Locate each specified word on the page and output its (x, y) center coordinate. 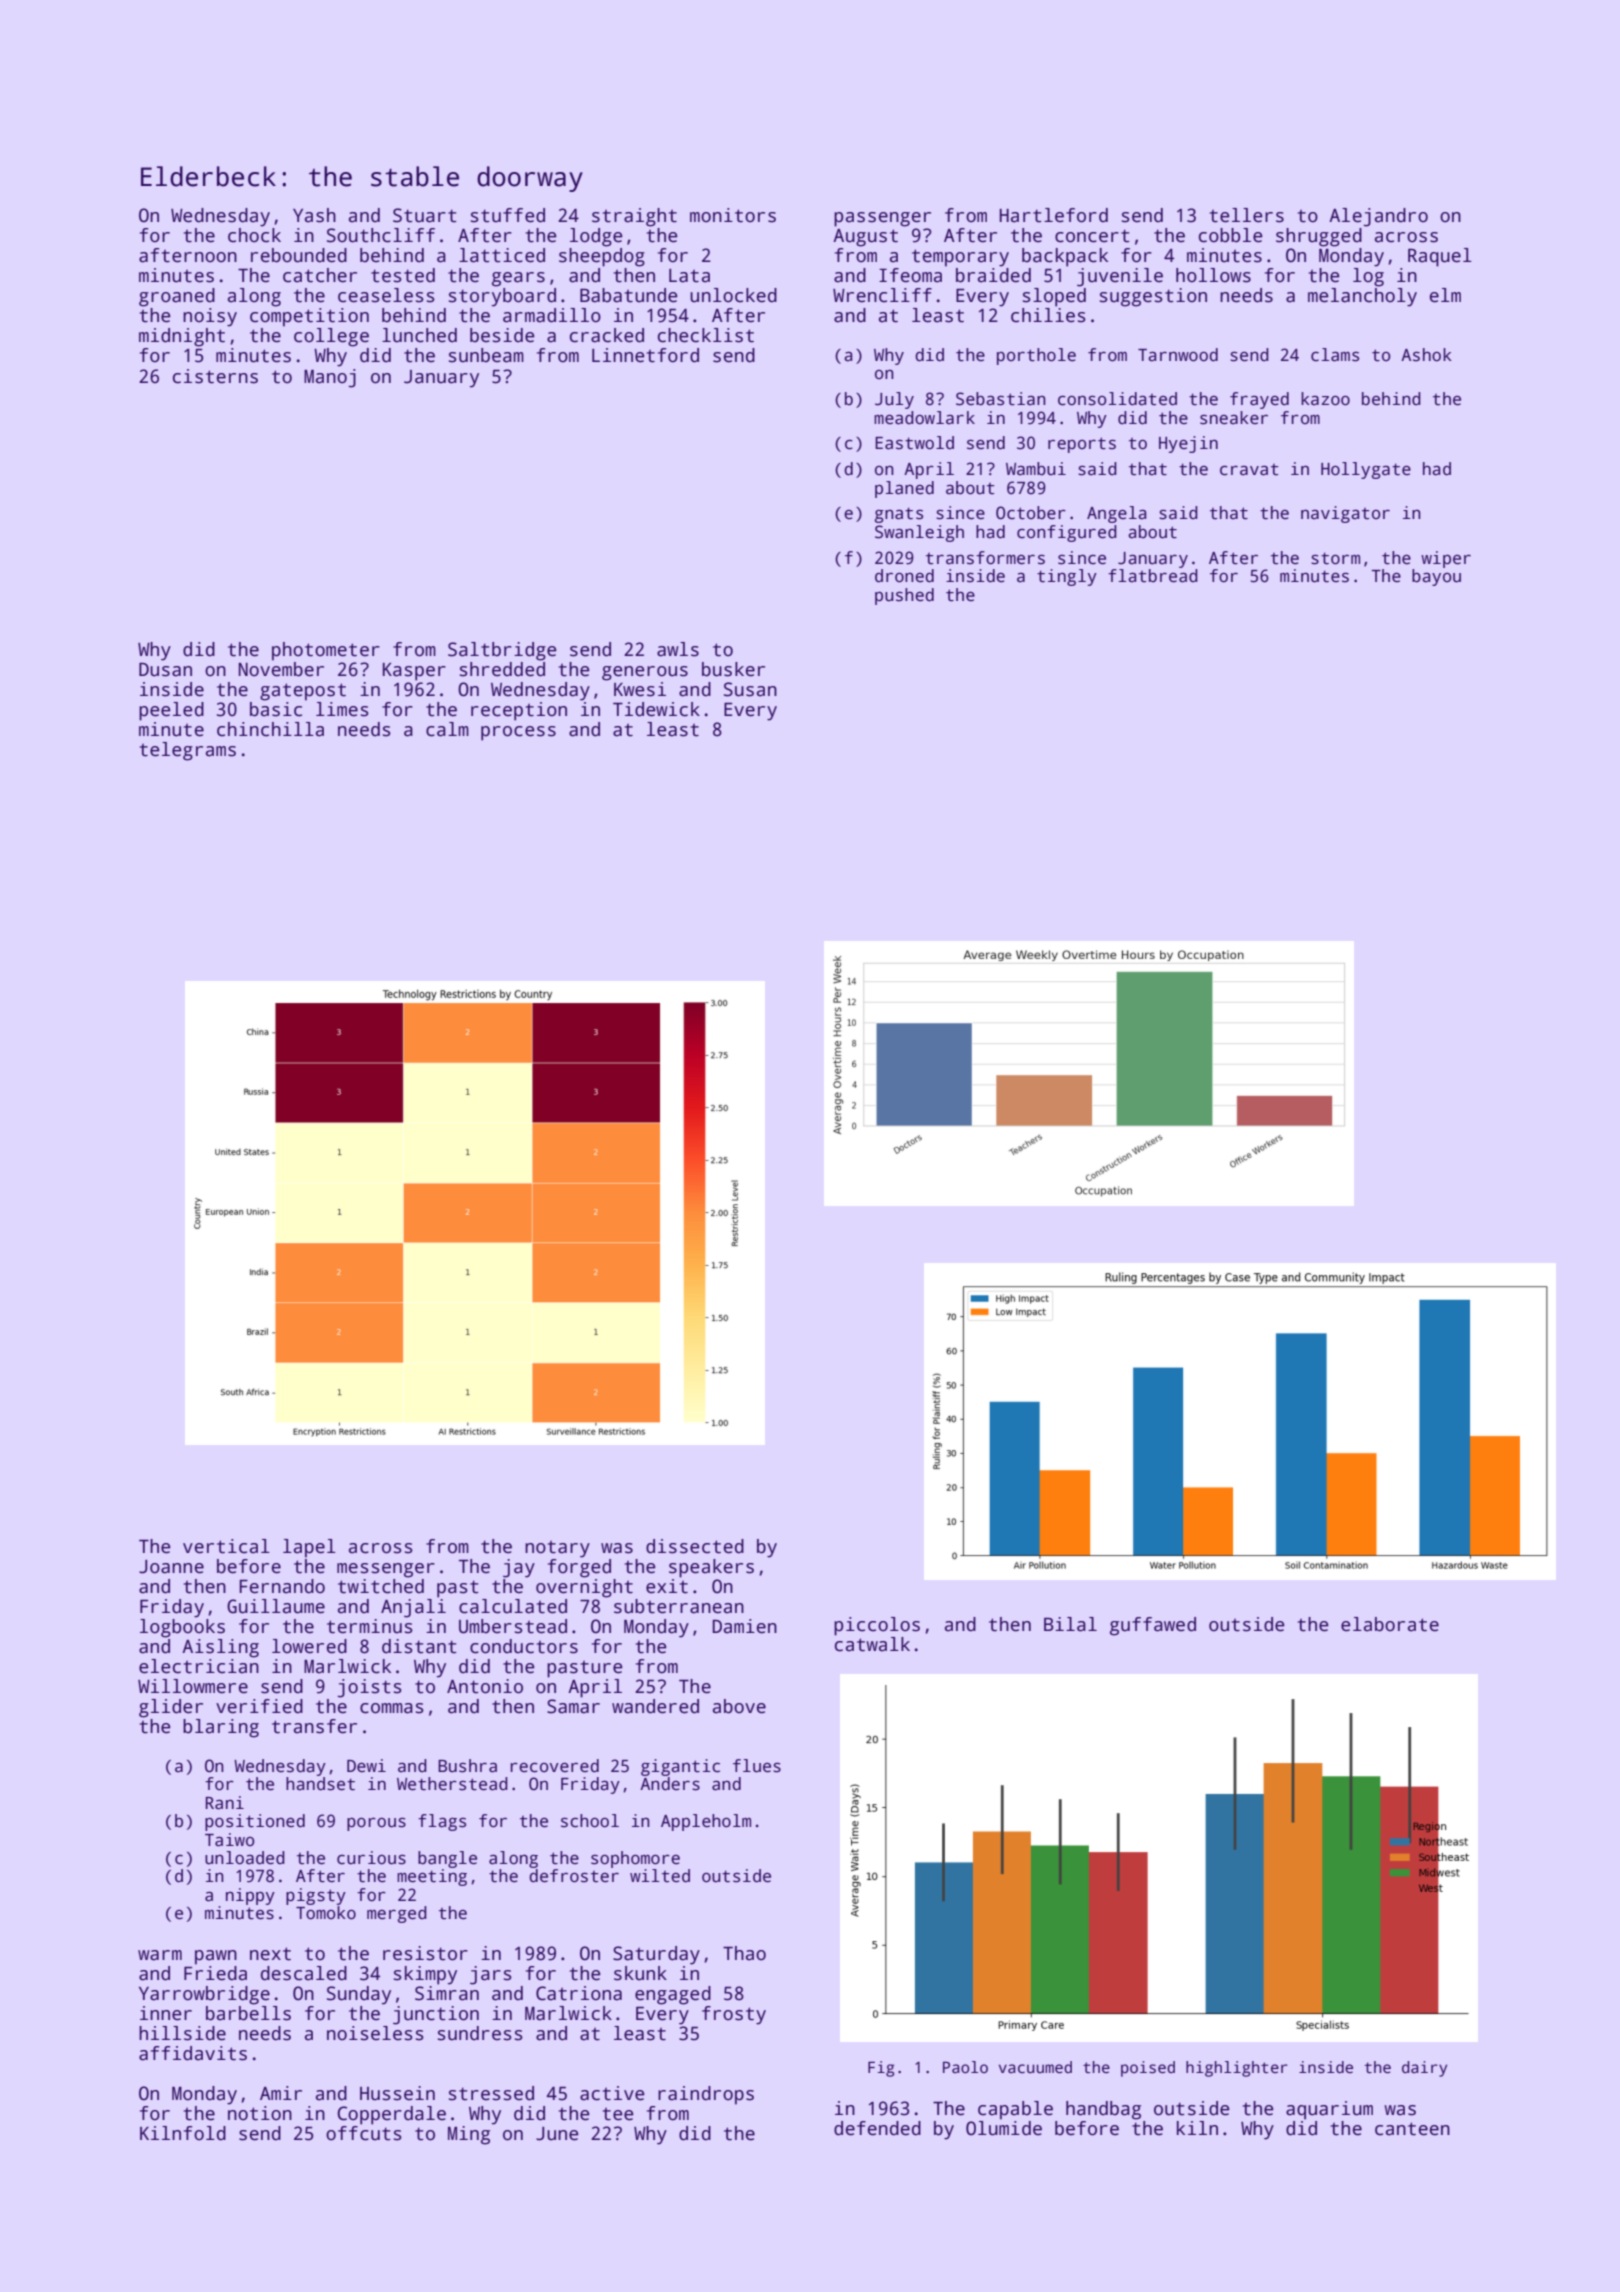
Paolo (965, 2067)
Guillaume (276, 1606)
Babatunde (629, 295)
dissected (695, 1546)
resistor (425, 1953)
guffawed (1153, 1626)
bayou (1436, 577)
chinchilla (270, 729)
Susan (750, 689)
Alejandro (1378, 217)
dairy (1424, 2069)
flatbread (1153, 576)
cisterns (215, 376)
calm (447, 729)
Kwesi (640, 689)
